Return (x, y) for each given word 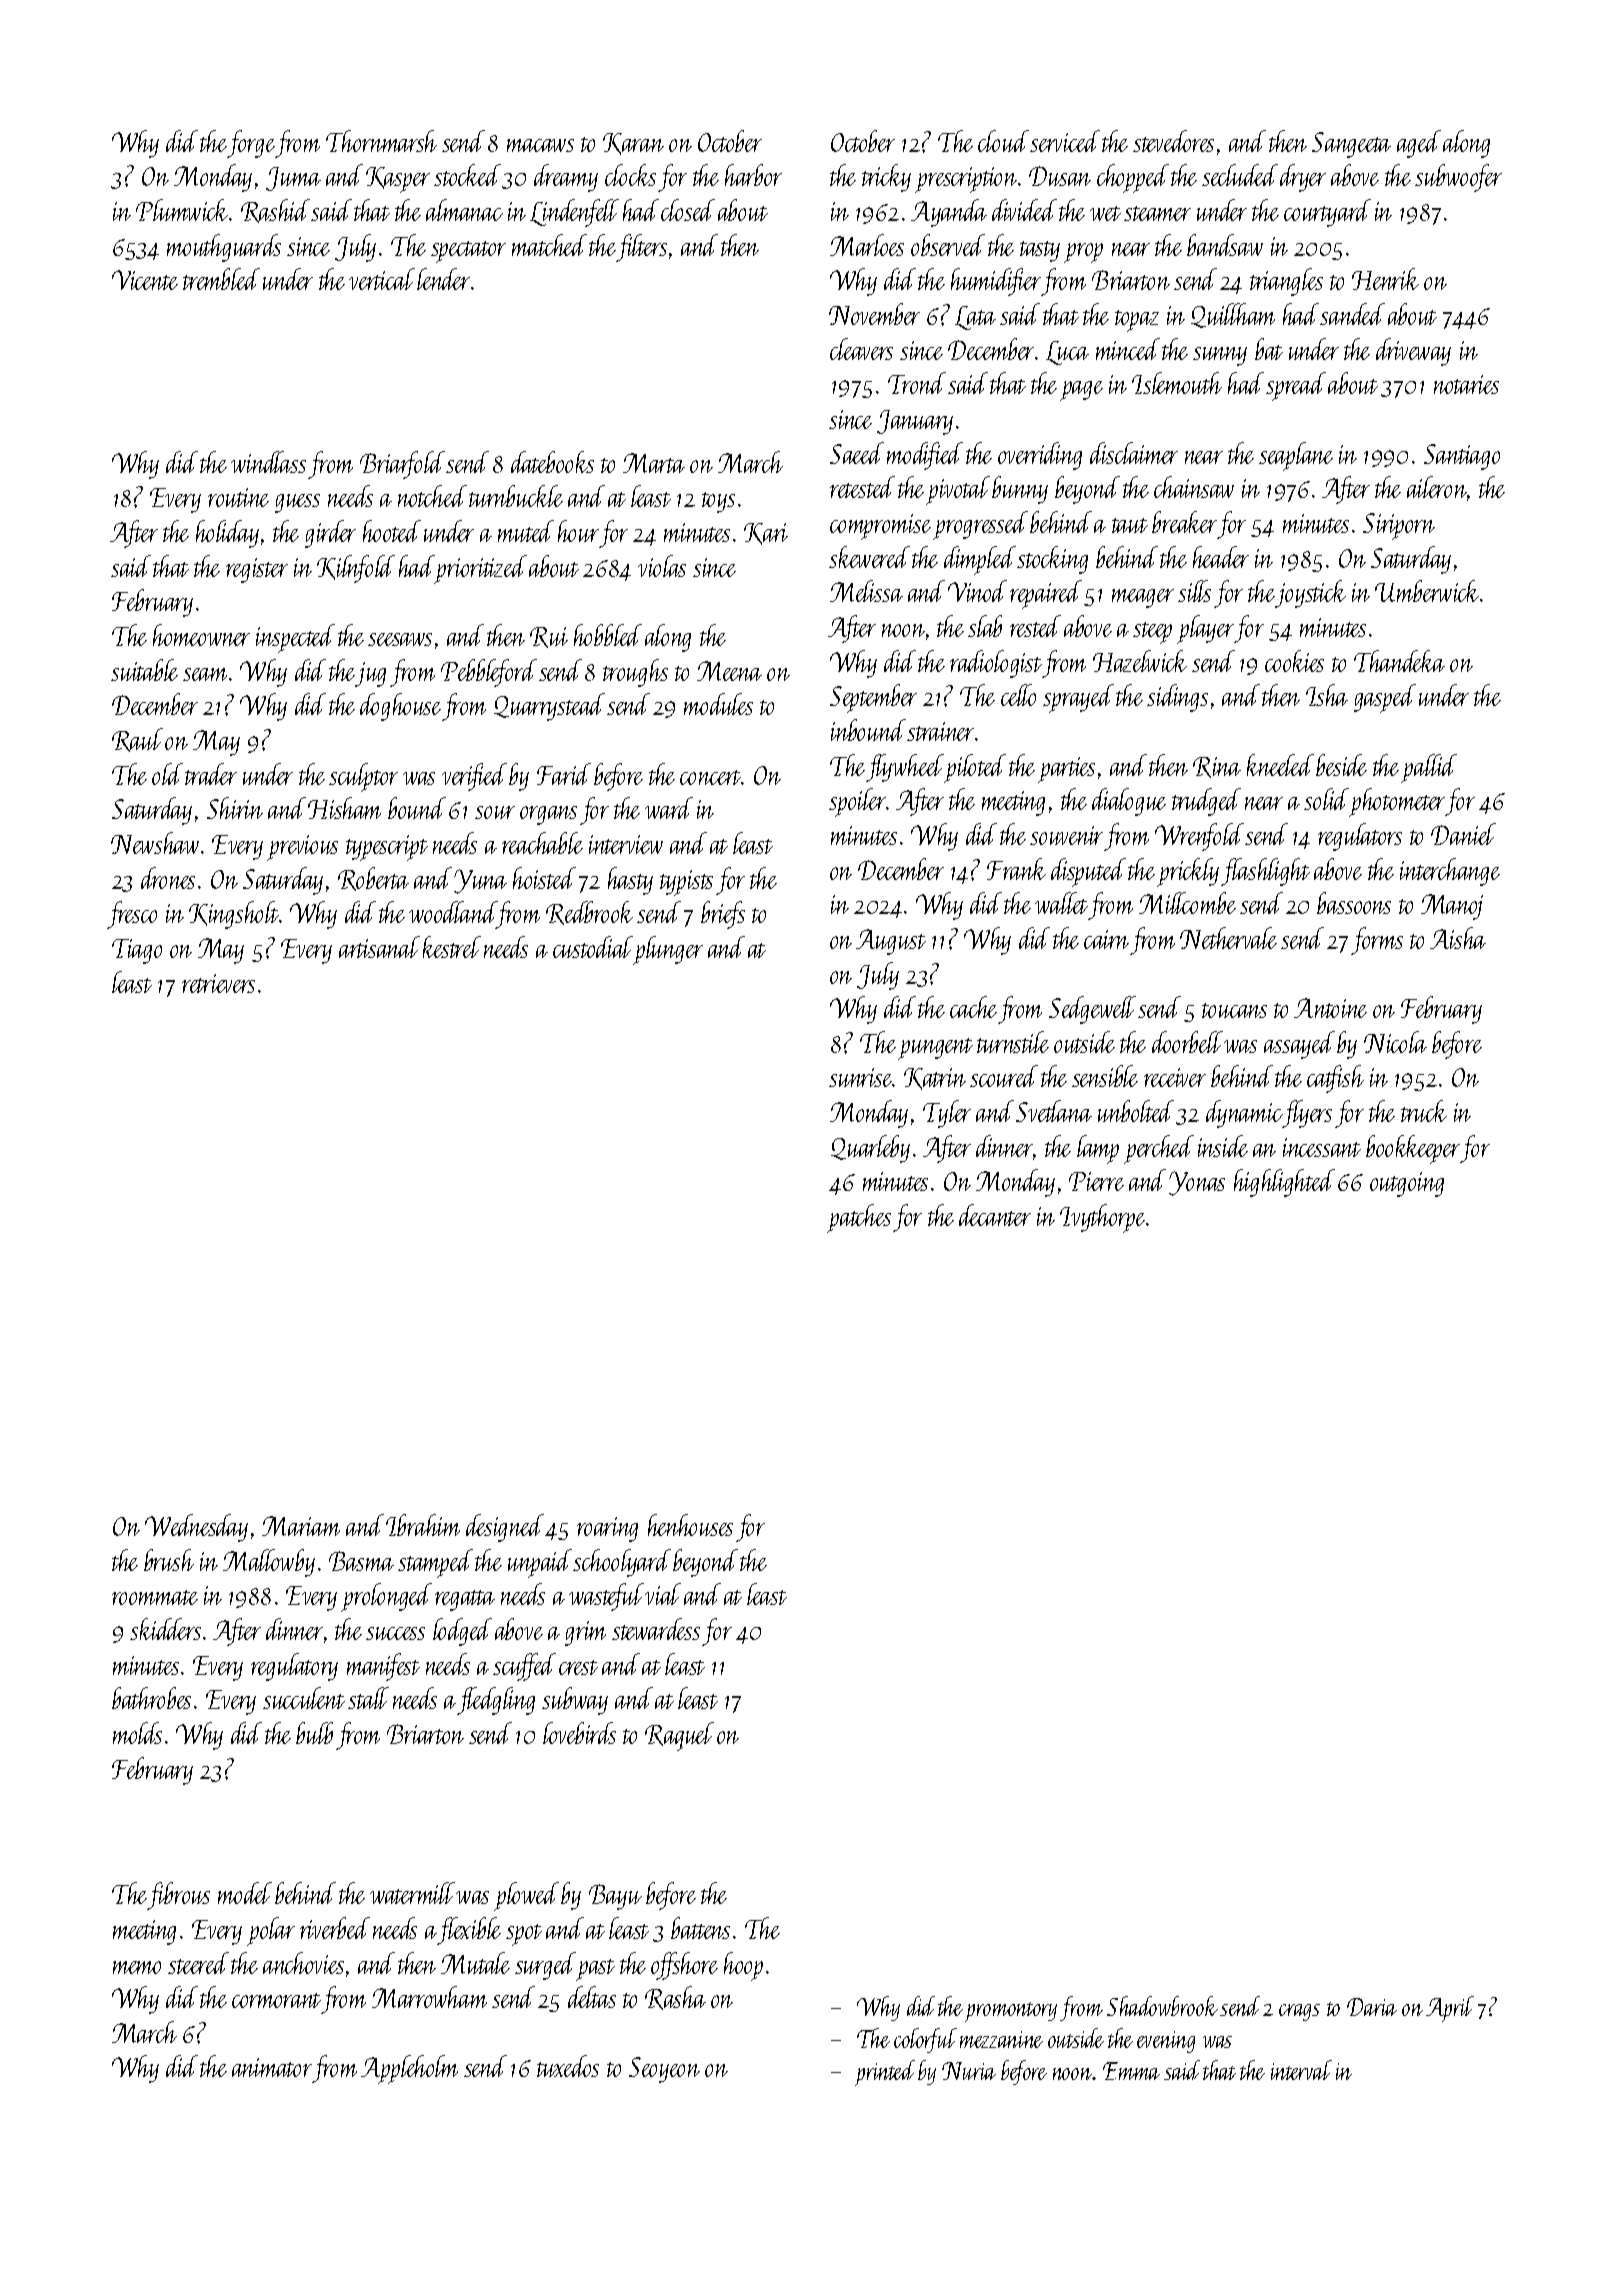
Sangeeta (1351, 145)
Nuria (969, 2071)
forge (252, 144)
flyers (1307, 1114)
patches (859, 1218)
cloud (1003, 141)
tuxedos (568, 2066)
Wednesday (196, 1528)
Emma (1131, 2071)
